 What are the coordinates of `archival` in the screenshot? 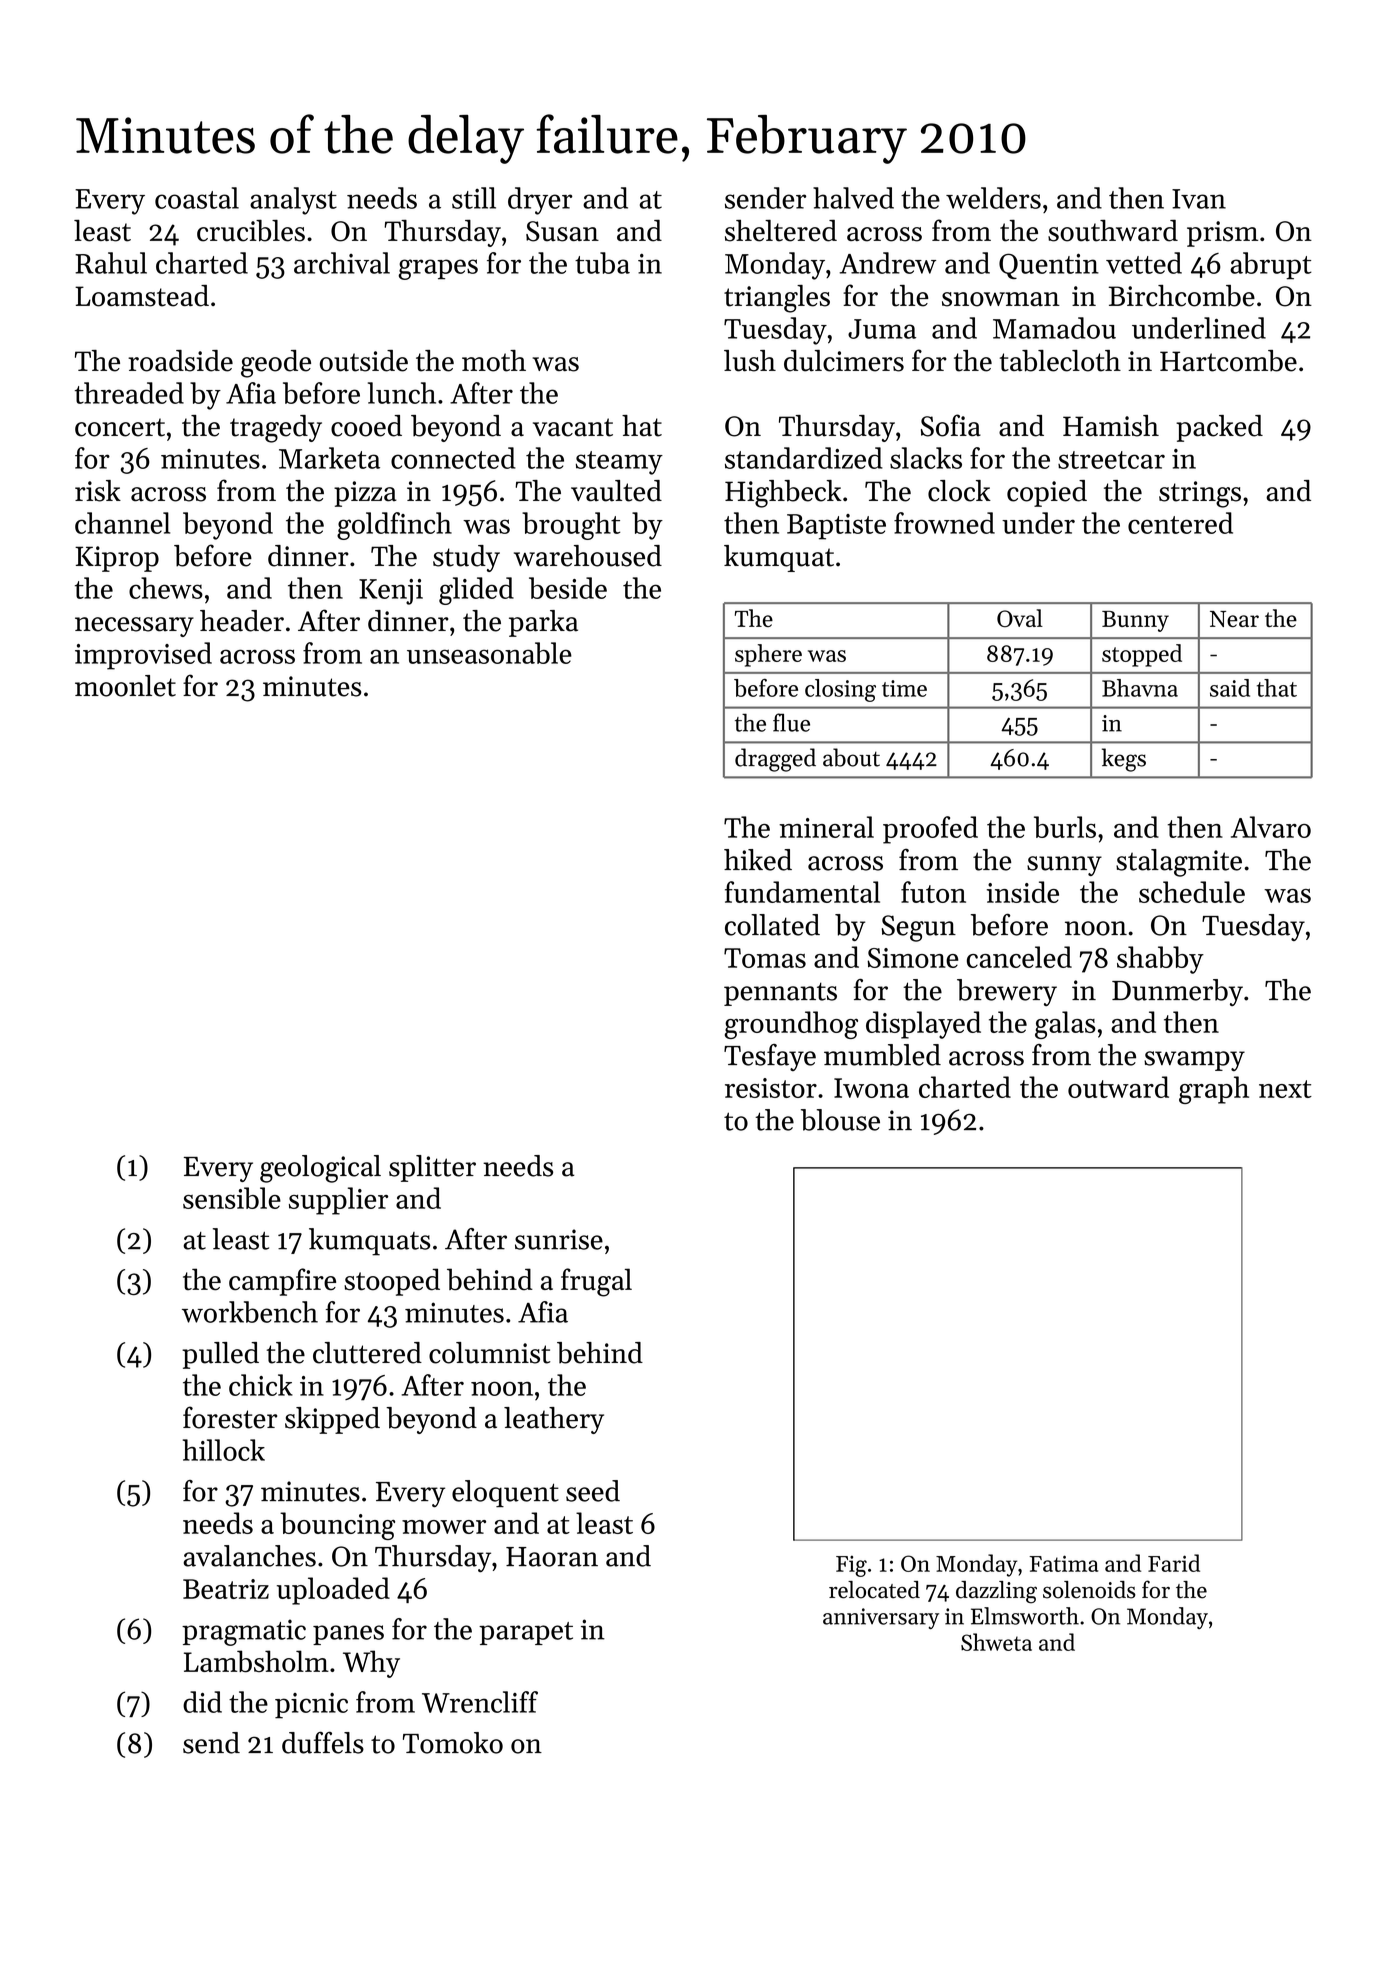 It's located at (342, 263).
